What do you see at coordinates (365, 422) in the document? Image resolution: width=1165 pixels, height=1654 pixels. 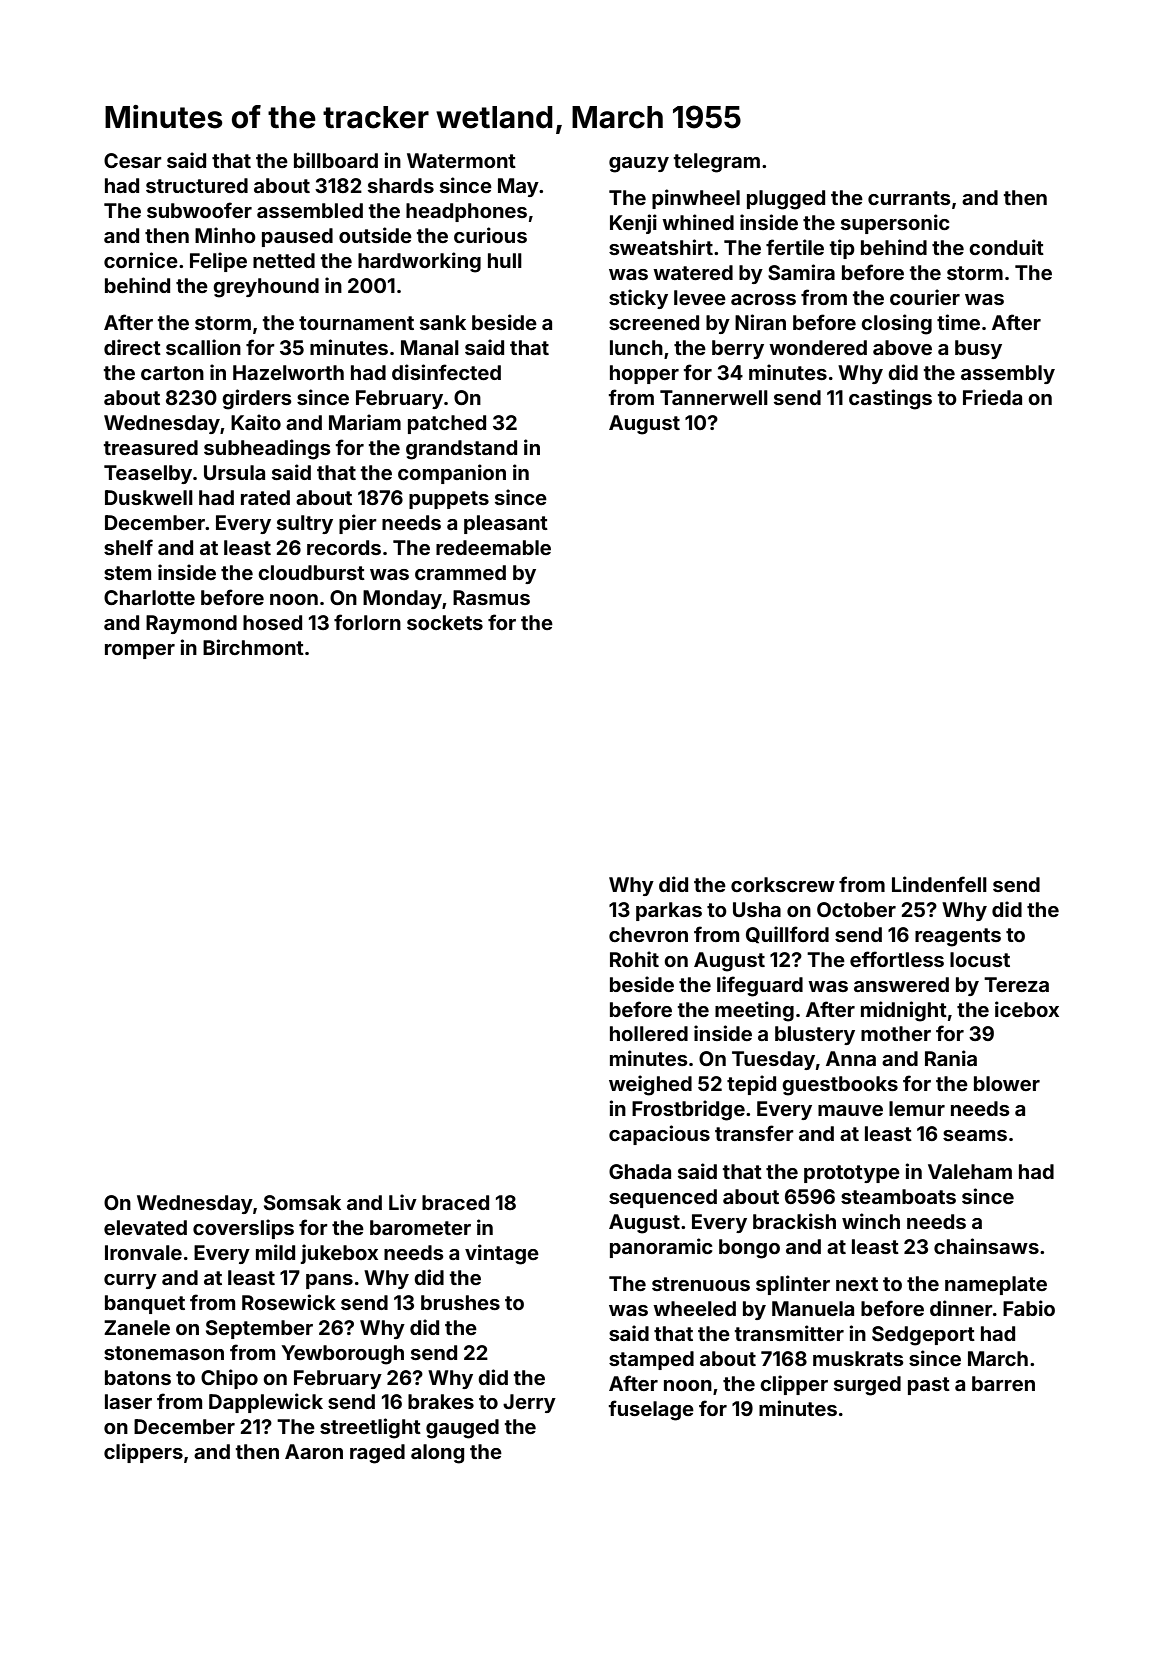 I see `Mariam` at bounding box center [365, 422].
